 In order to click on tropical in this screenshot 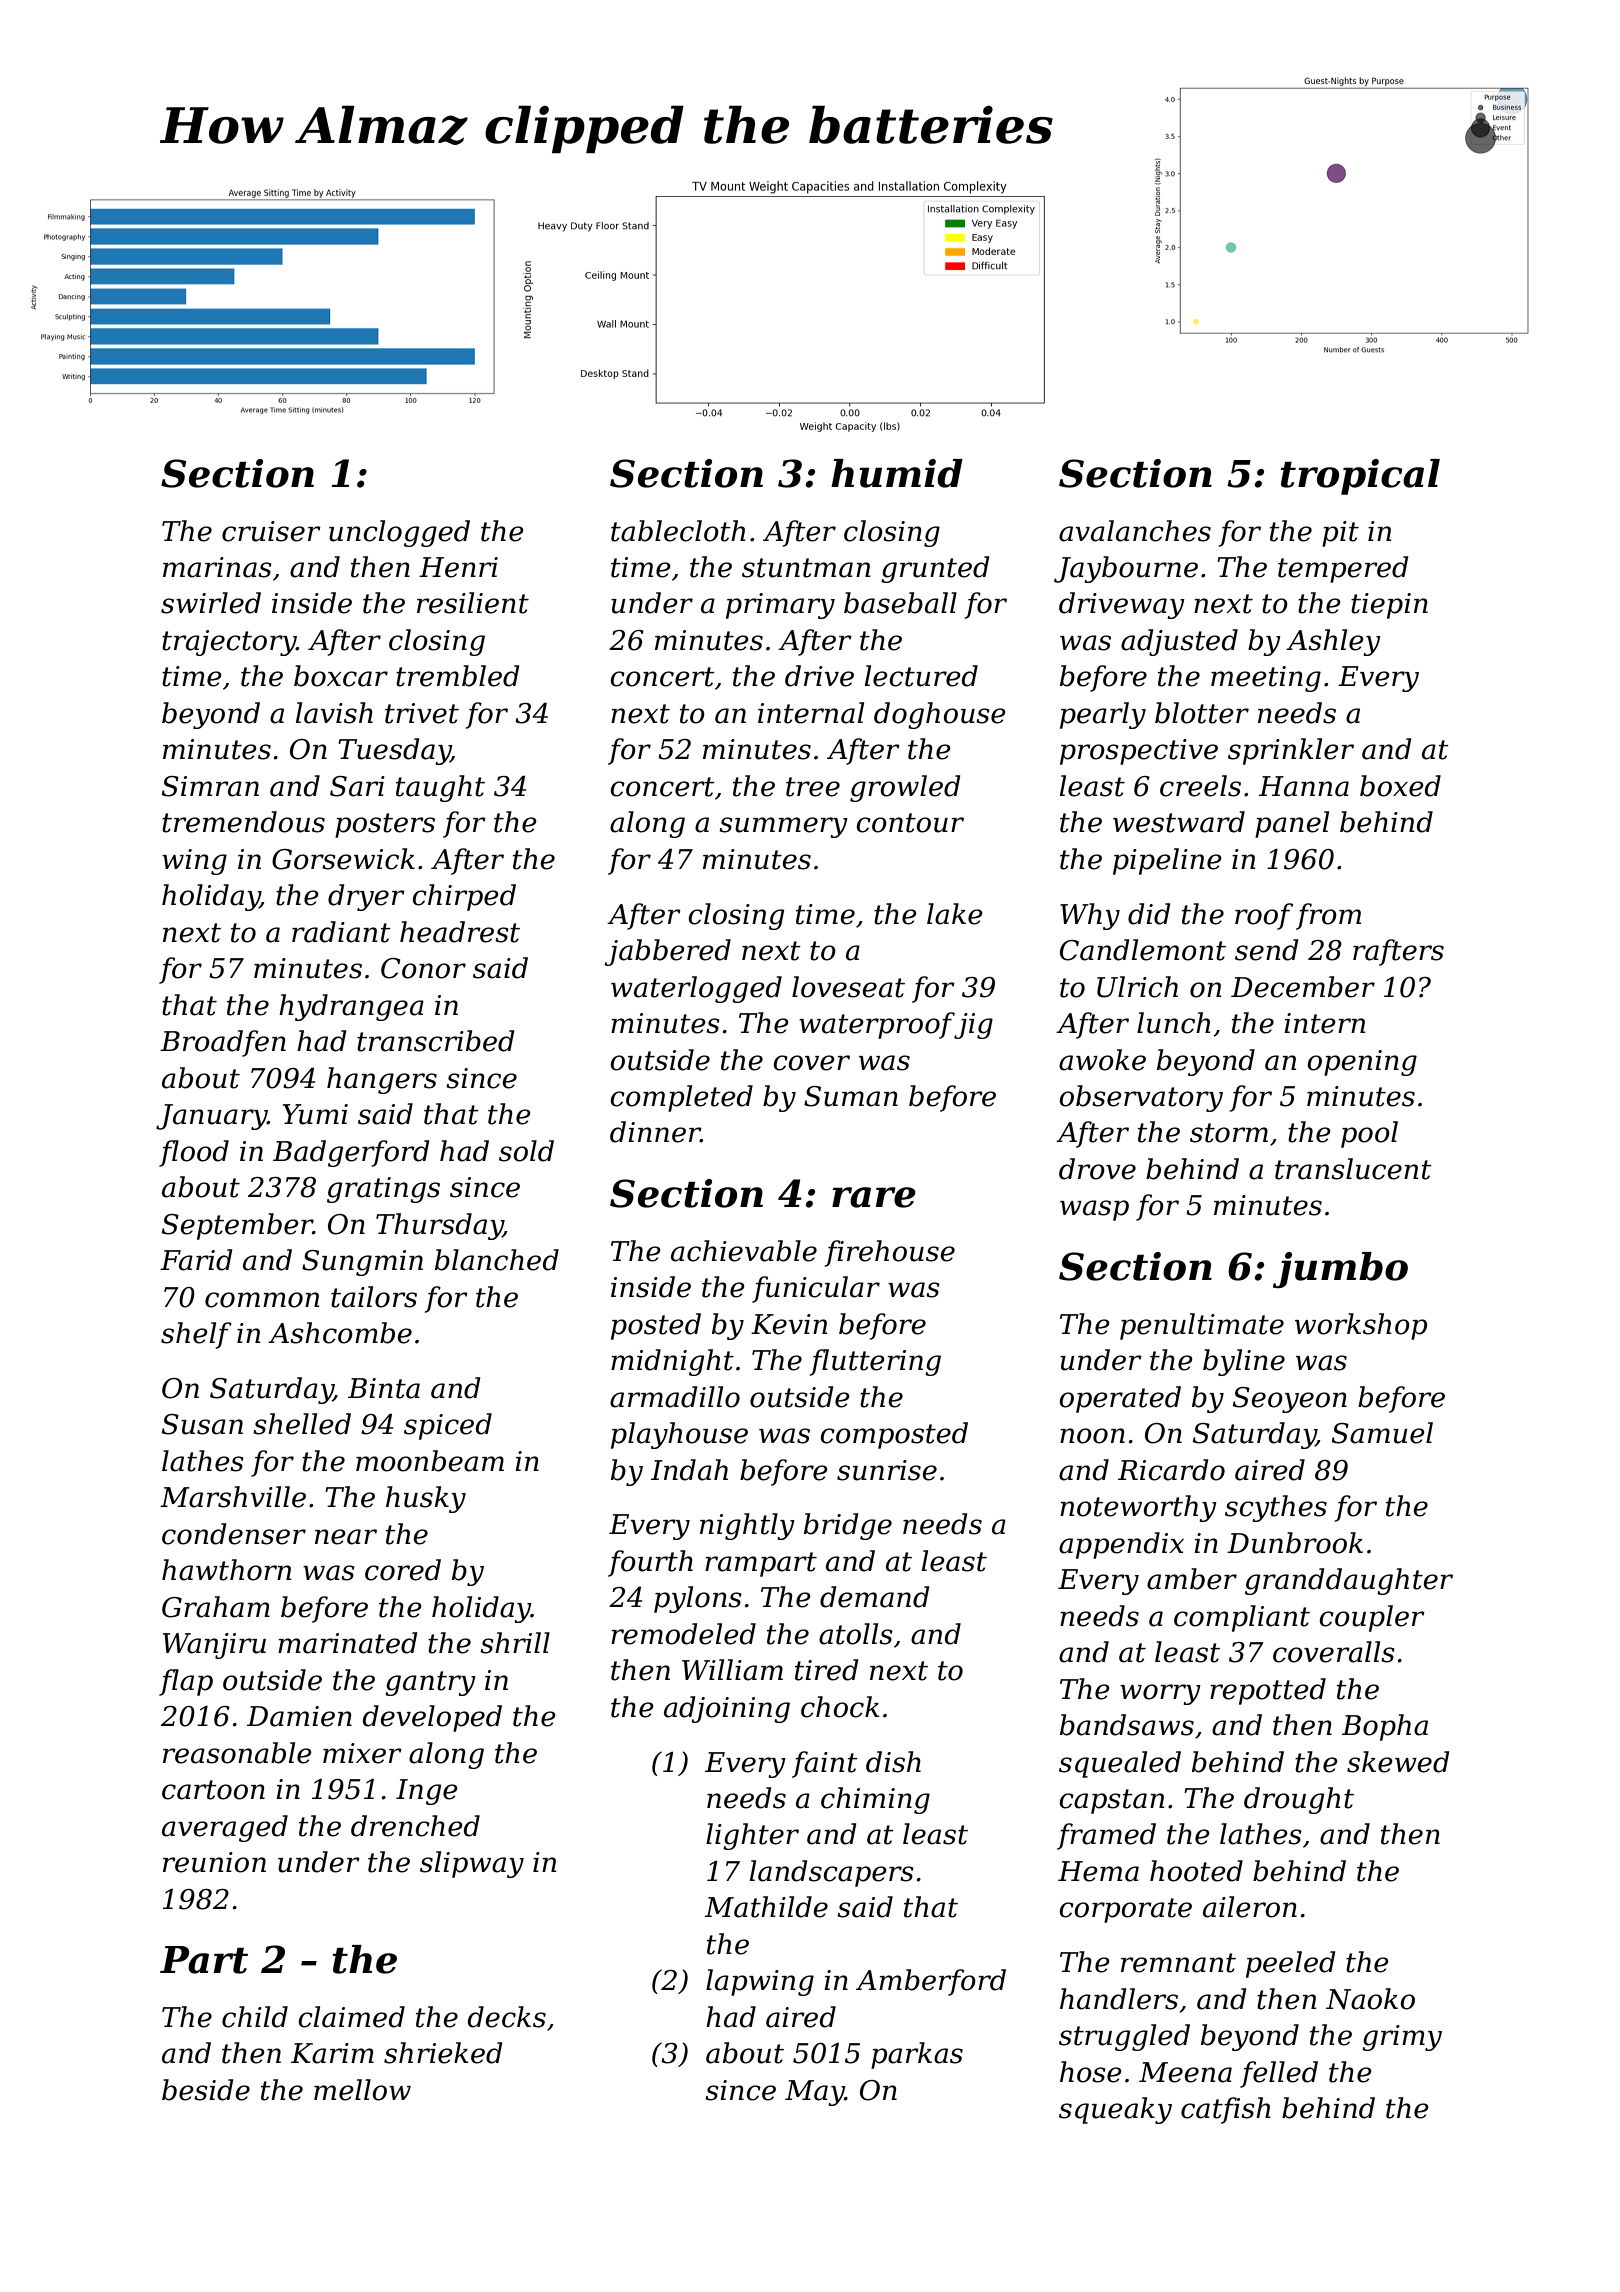, I will do `click(1360, 477)`.
